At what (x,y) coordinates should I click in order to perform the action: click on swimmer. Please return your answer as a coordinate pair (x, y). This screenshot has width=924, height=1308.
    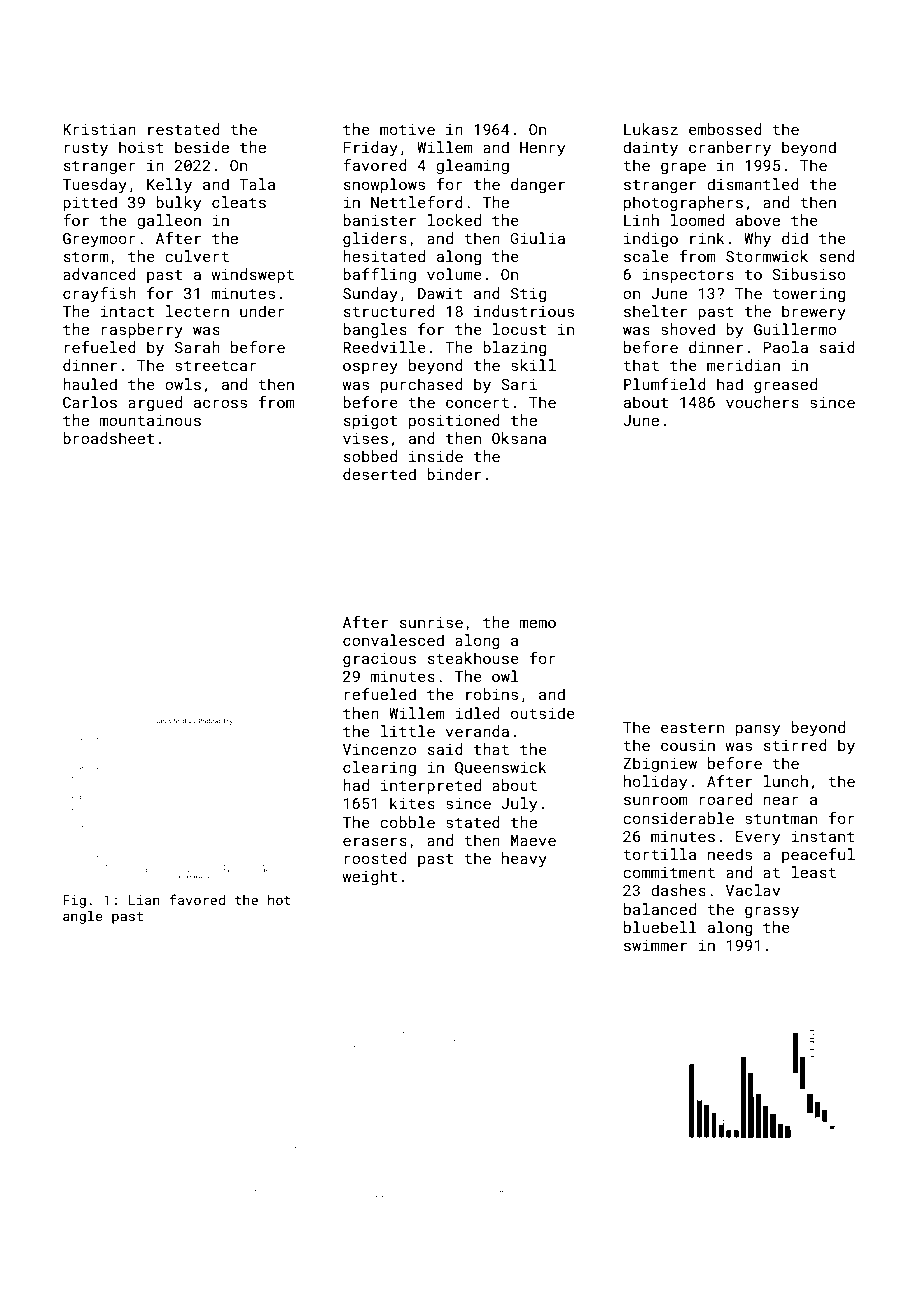
    Looking at the image, I should click on (655, 945).
